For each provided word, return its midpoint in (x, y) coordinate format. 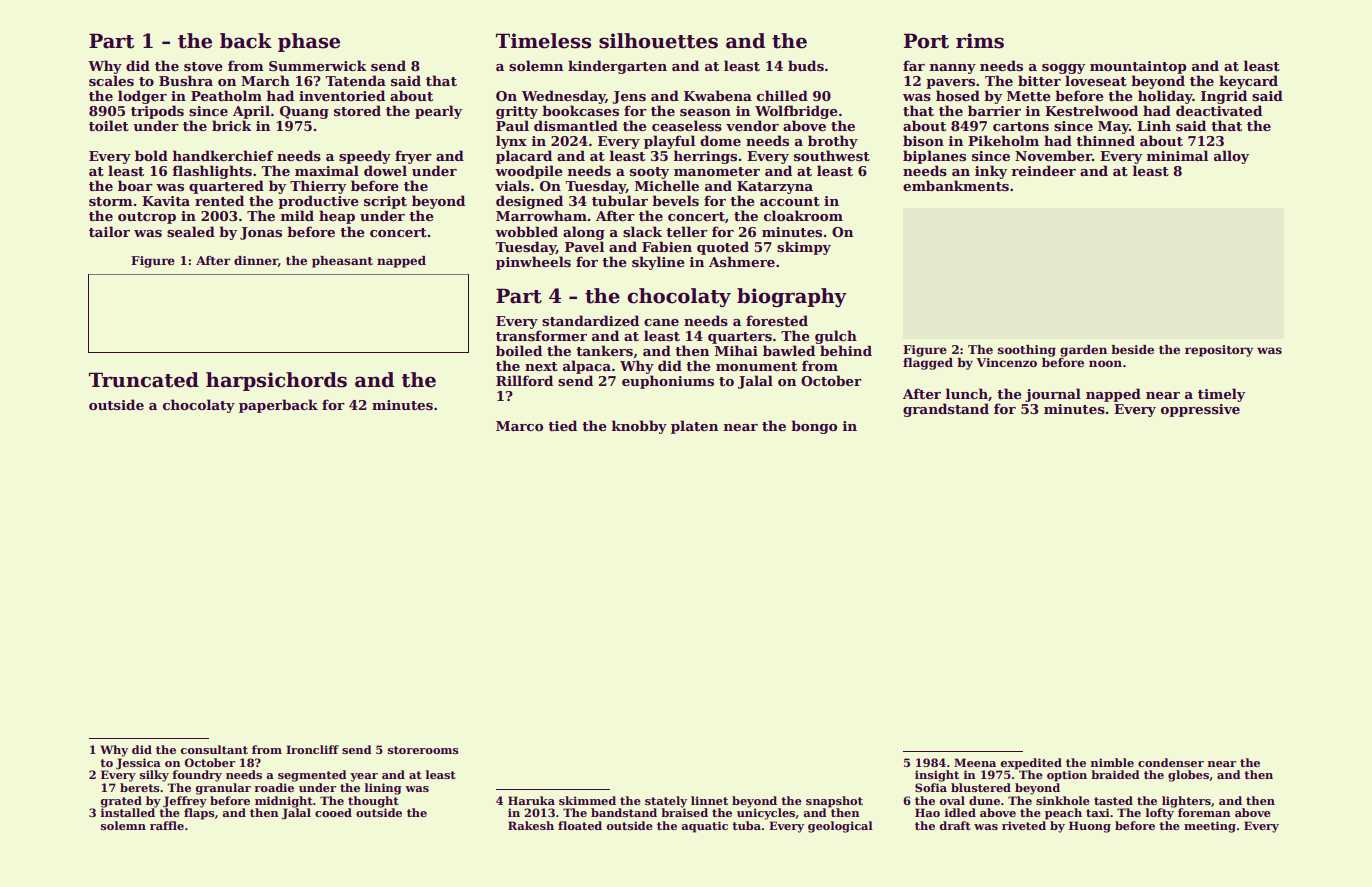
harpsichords (276, 381)
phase (309, 42)
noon (1105, 363)
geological (840, 827)
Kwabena (718, 95)
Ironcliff (312, 749)
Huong (1090, 827)
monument (756, 366)
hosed (958, 95)
